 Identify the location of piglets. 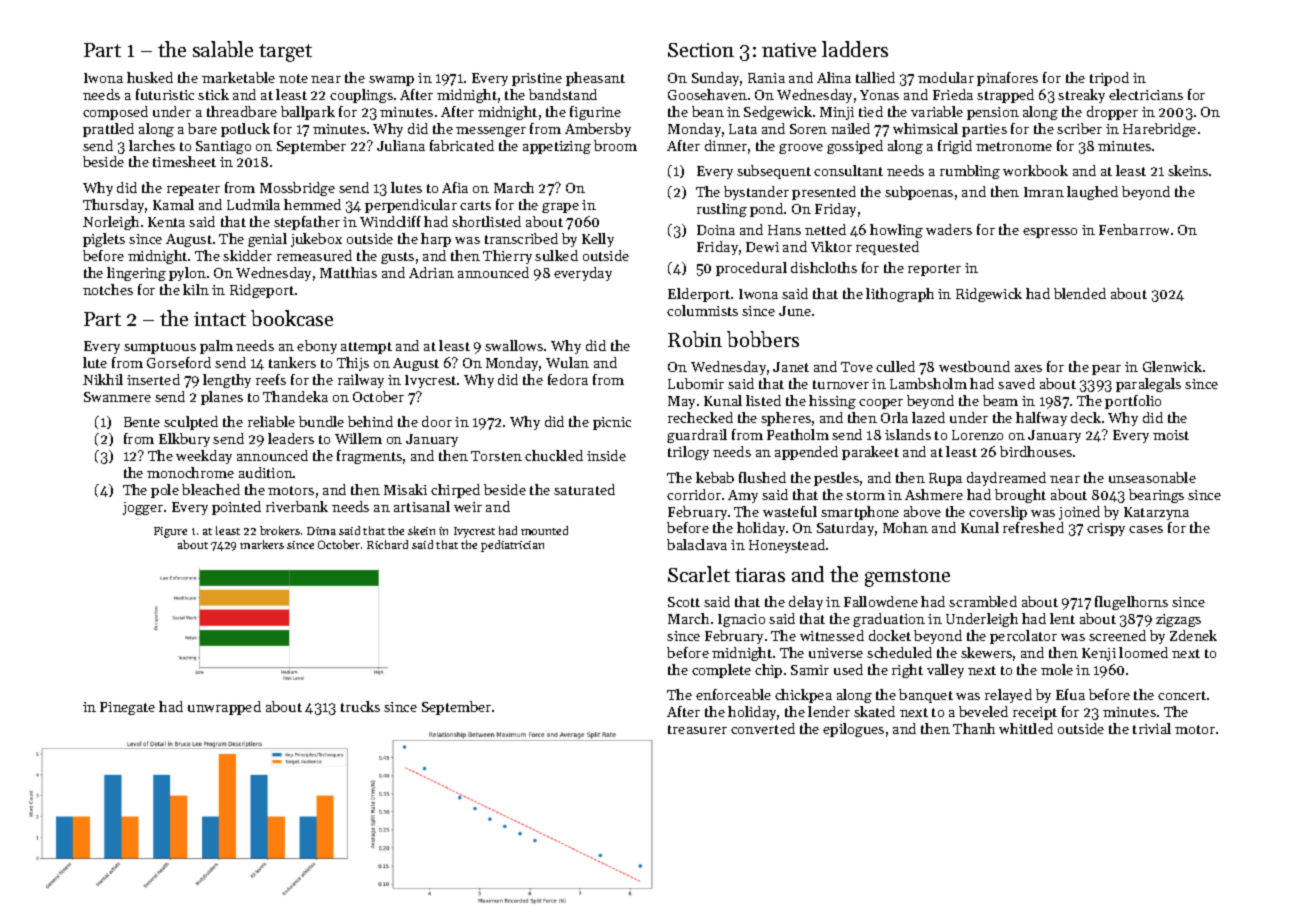
(104, 240).
